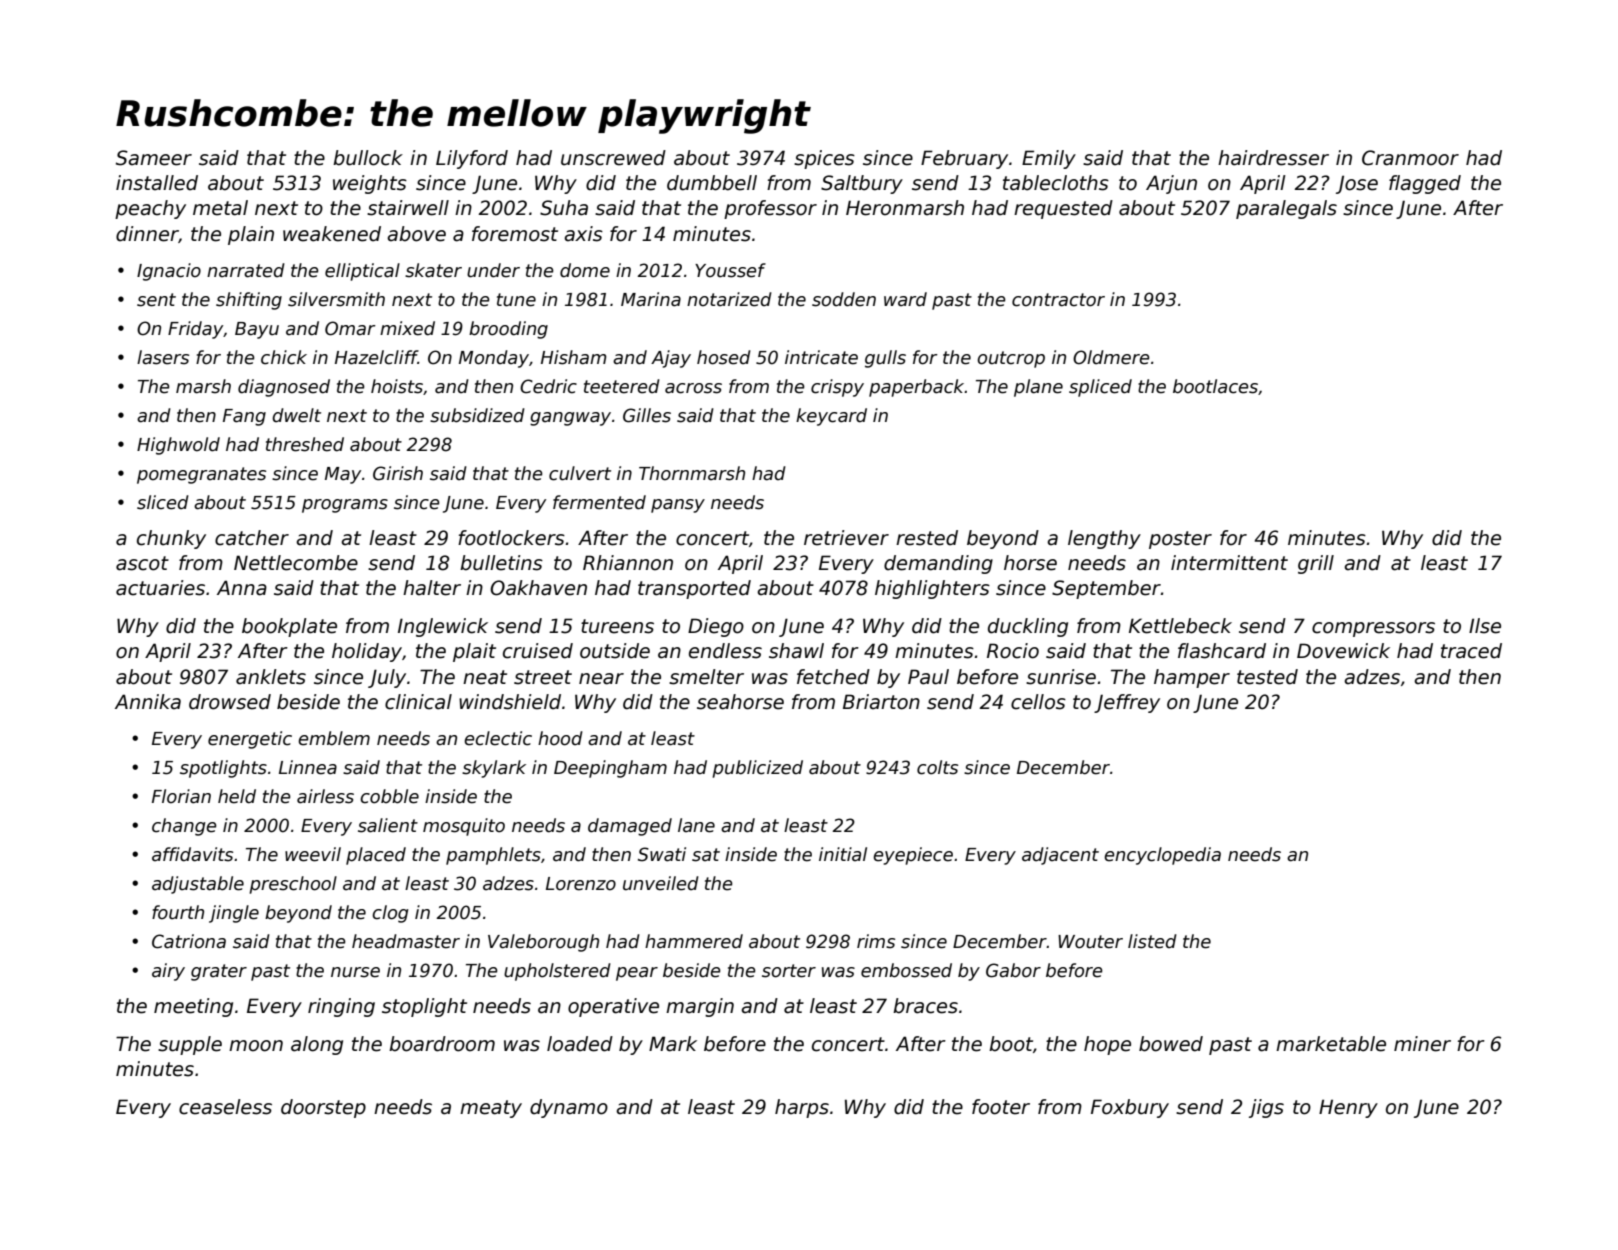  Describe the element at coordinates (511, 538) in the image. I see `footlockers` at that location.
